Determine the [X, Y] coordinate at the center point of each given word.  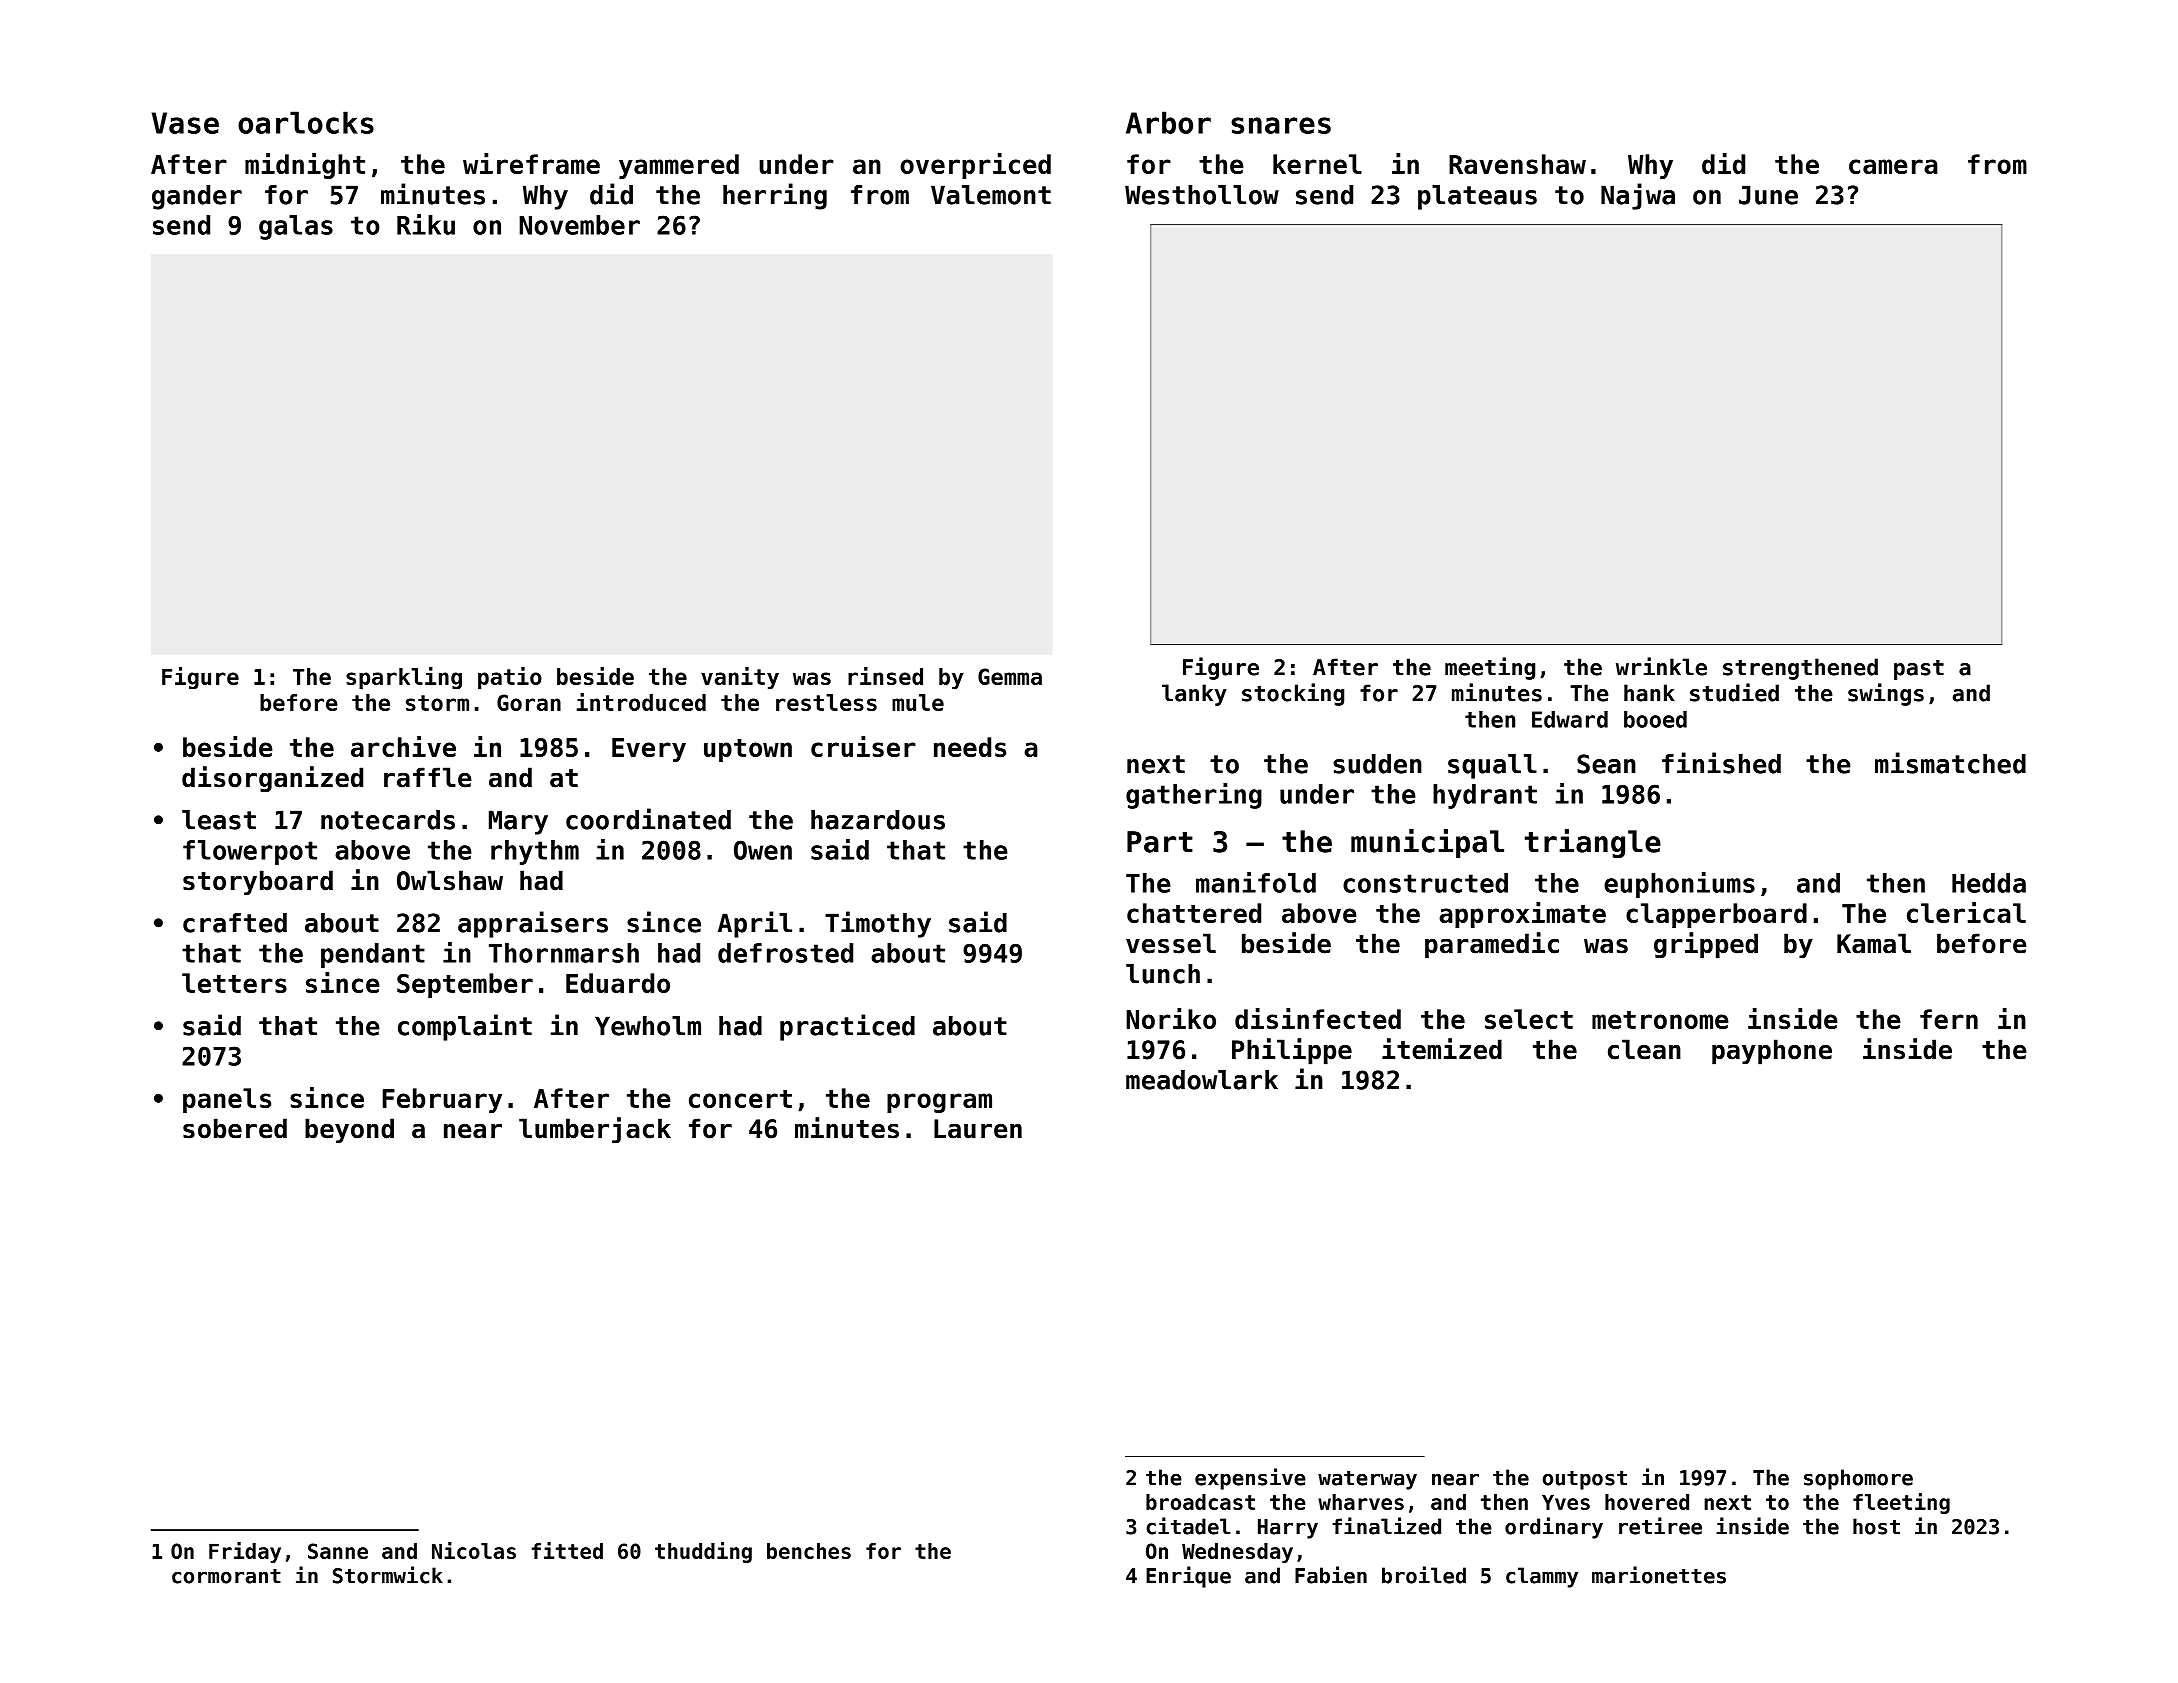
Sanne [338, 1551]
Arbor [1168, 122]
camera [1893, 166]
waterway [1367, 1480]
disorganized [272, 779]
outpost [1585, 1480]
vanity [740, 678]
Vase [185, 123]
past [1919, 670]
